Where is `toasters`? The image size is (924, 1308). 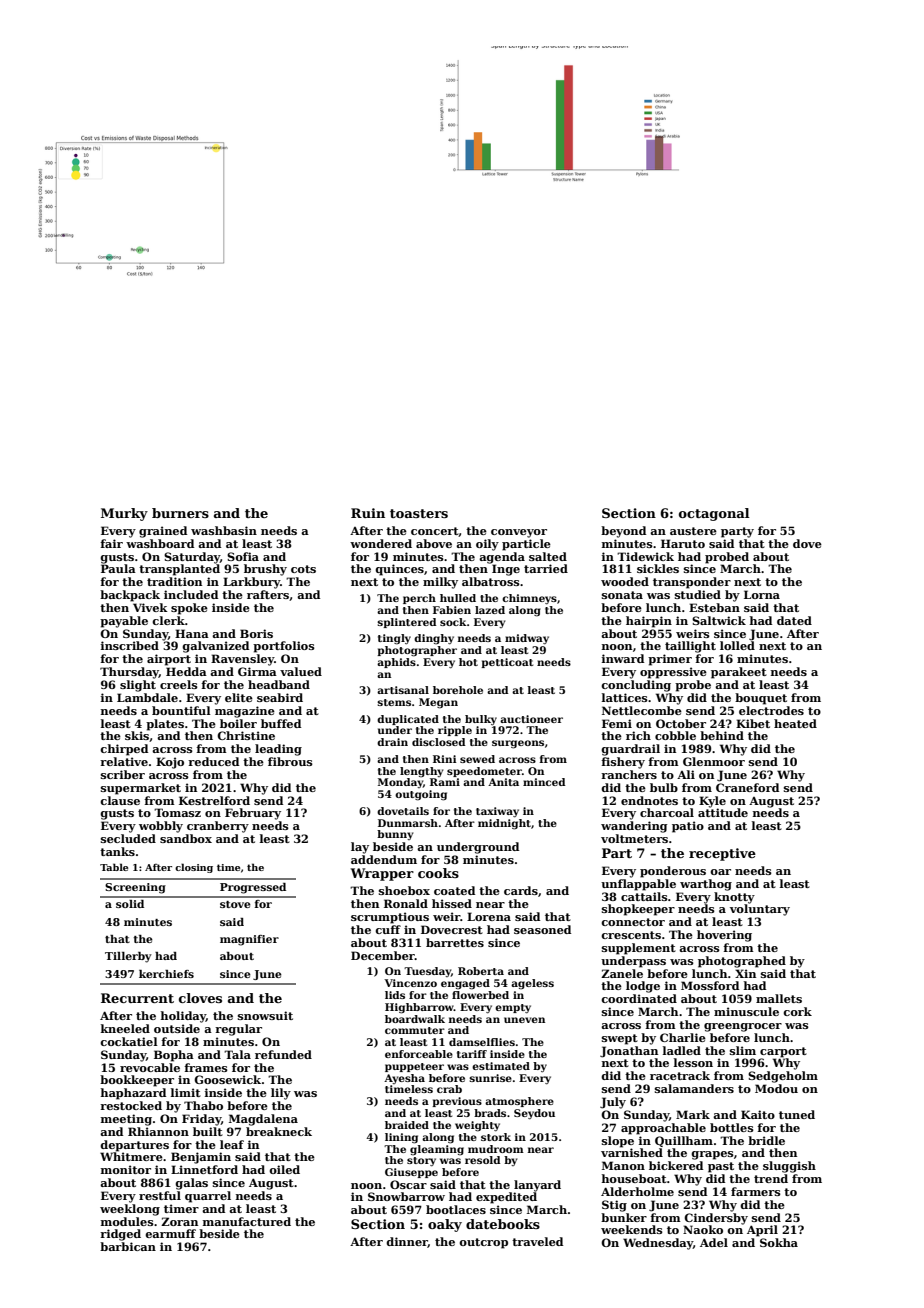 toasters is located at coordinates (419, 513).
